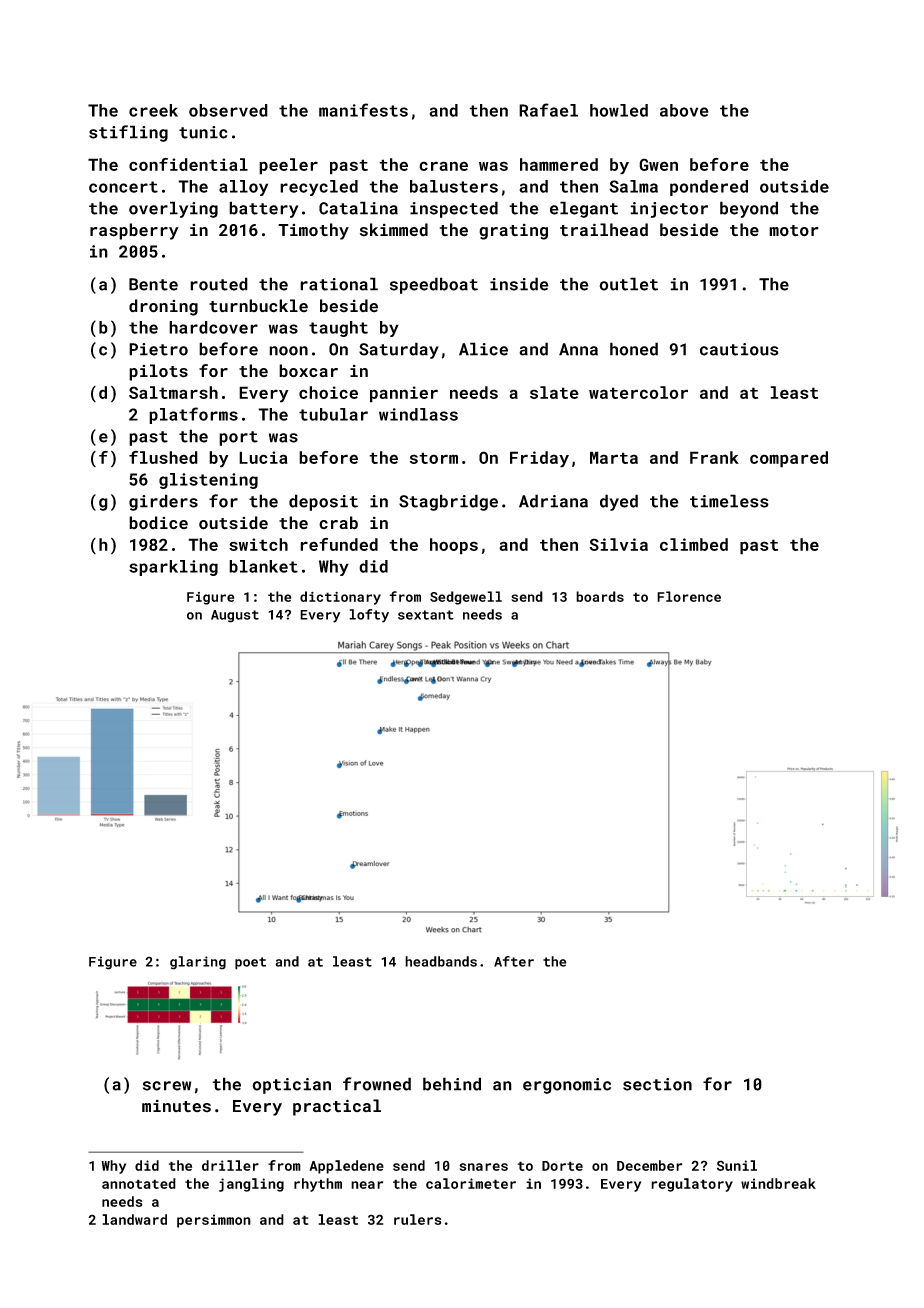 The height and width of the document is (1308, 924). What do you see at coordinates (228, 110) in the document?
I see `observed` at bounding box center [228, 110].
